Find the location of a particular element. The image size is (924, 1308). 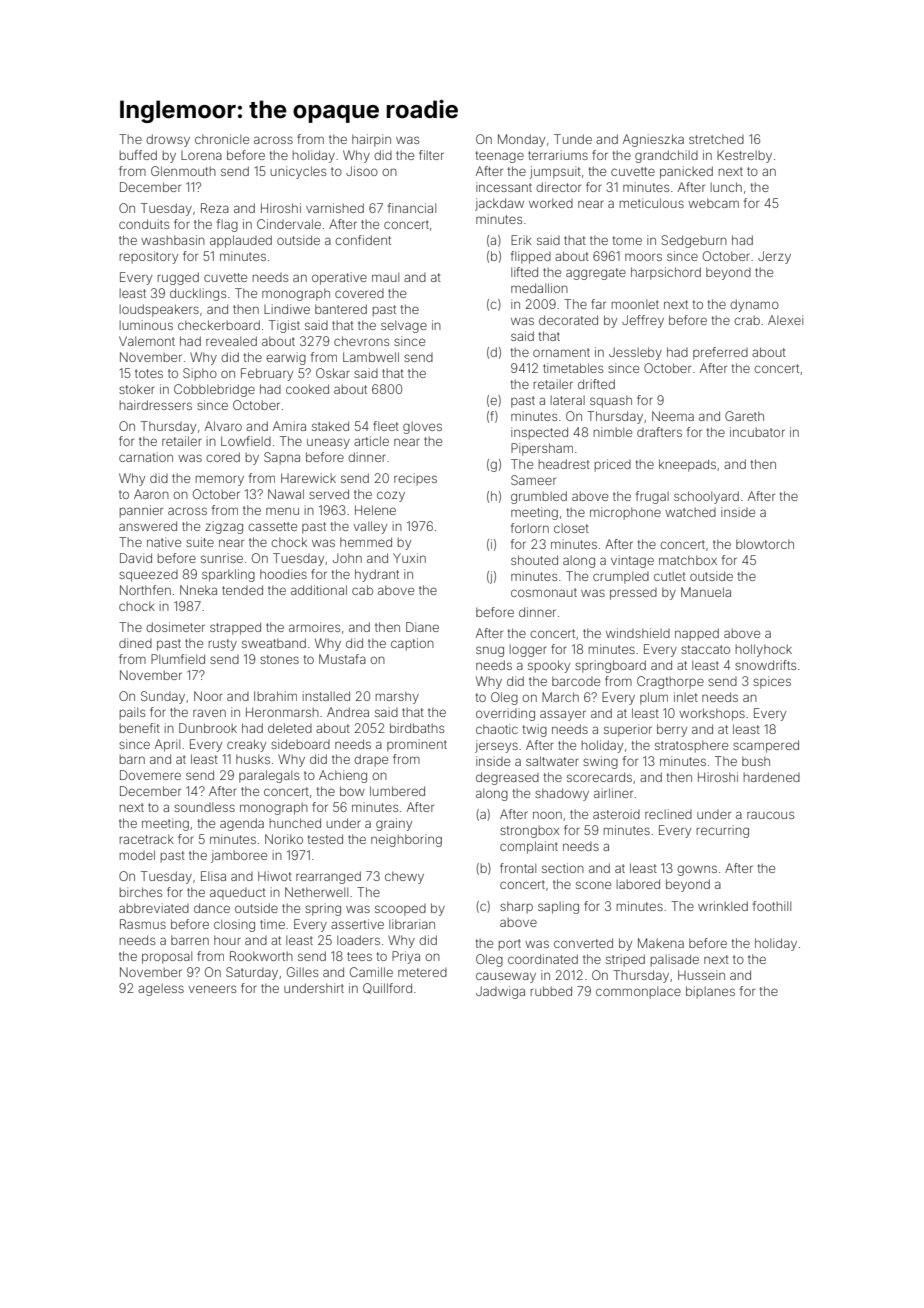

veneers is located at coordinates (212, 989).
